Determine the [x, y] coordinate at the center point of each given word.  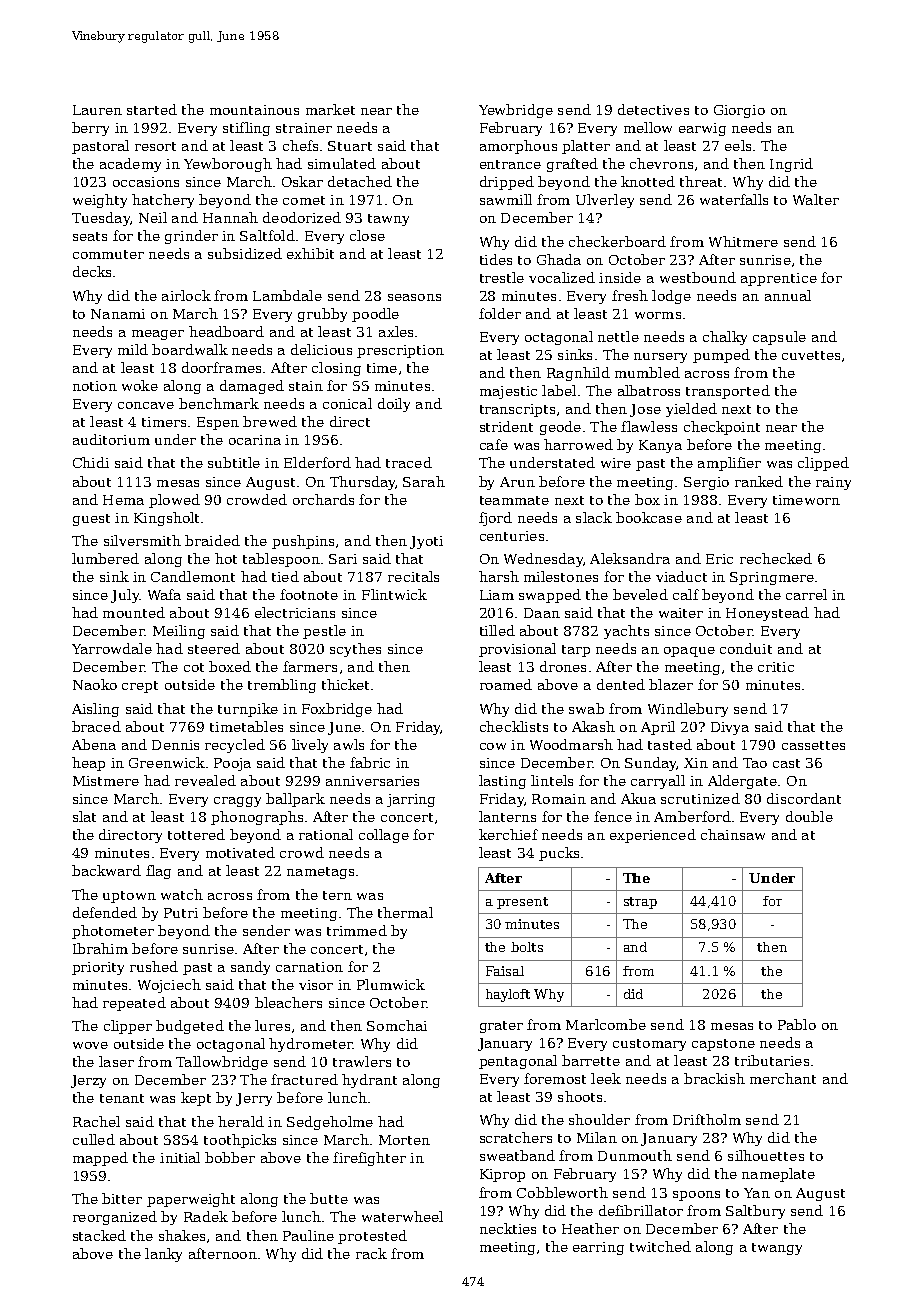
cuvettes [811, 355]
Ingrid [791, 165]
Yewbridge [516, 111]
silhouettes [766, 1155]
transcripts [517, 410]
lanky [163, 1255]
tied [285, 576]
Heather [590, 1228]
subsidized [245, 253]
